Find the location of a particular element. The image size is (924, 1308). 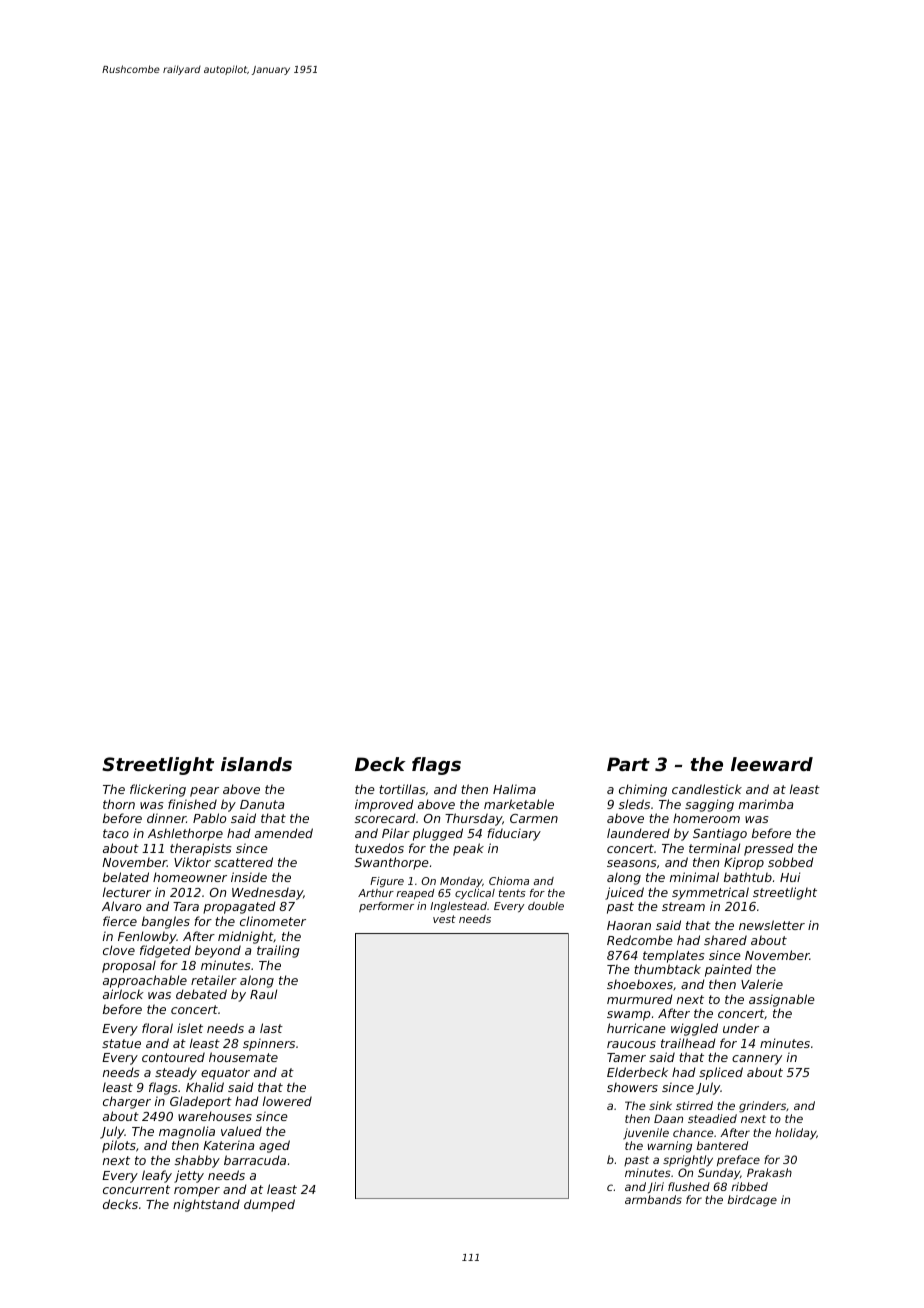

Jiri is located at coordinates (656, 1187).
